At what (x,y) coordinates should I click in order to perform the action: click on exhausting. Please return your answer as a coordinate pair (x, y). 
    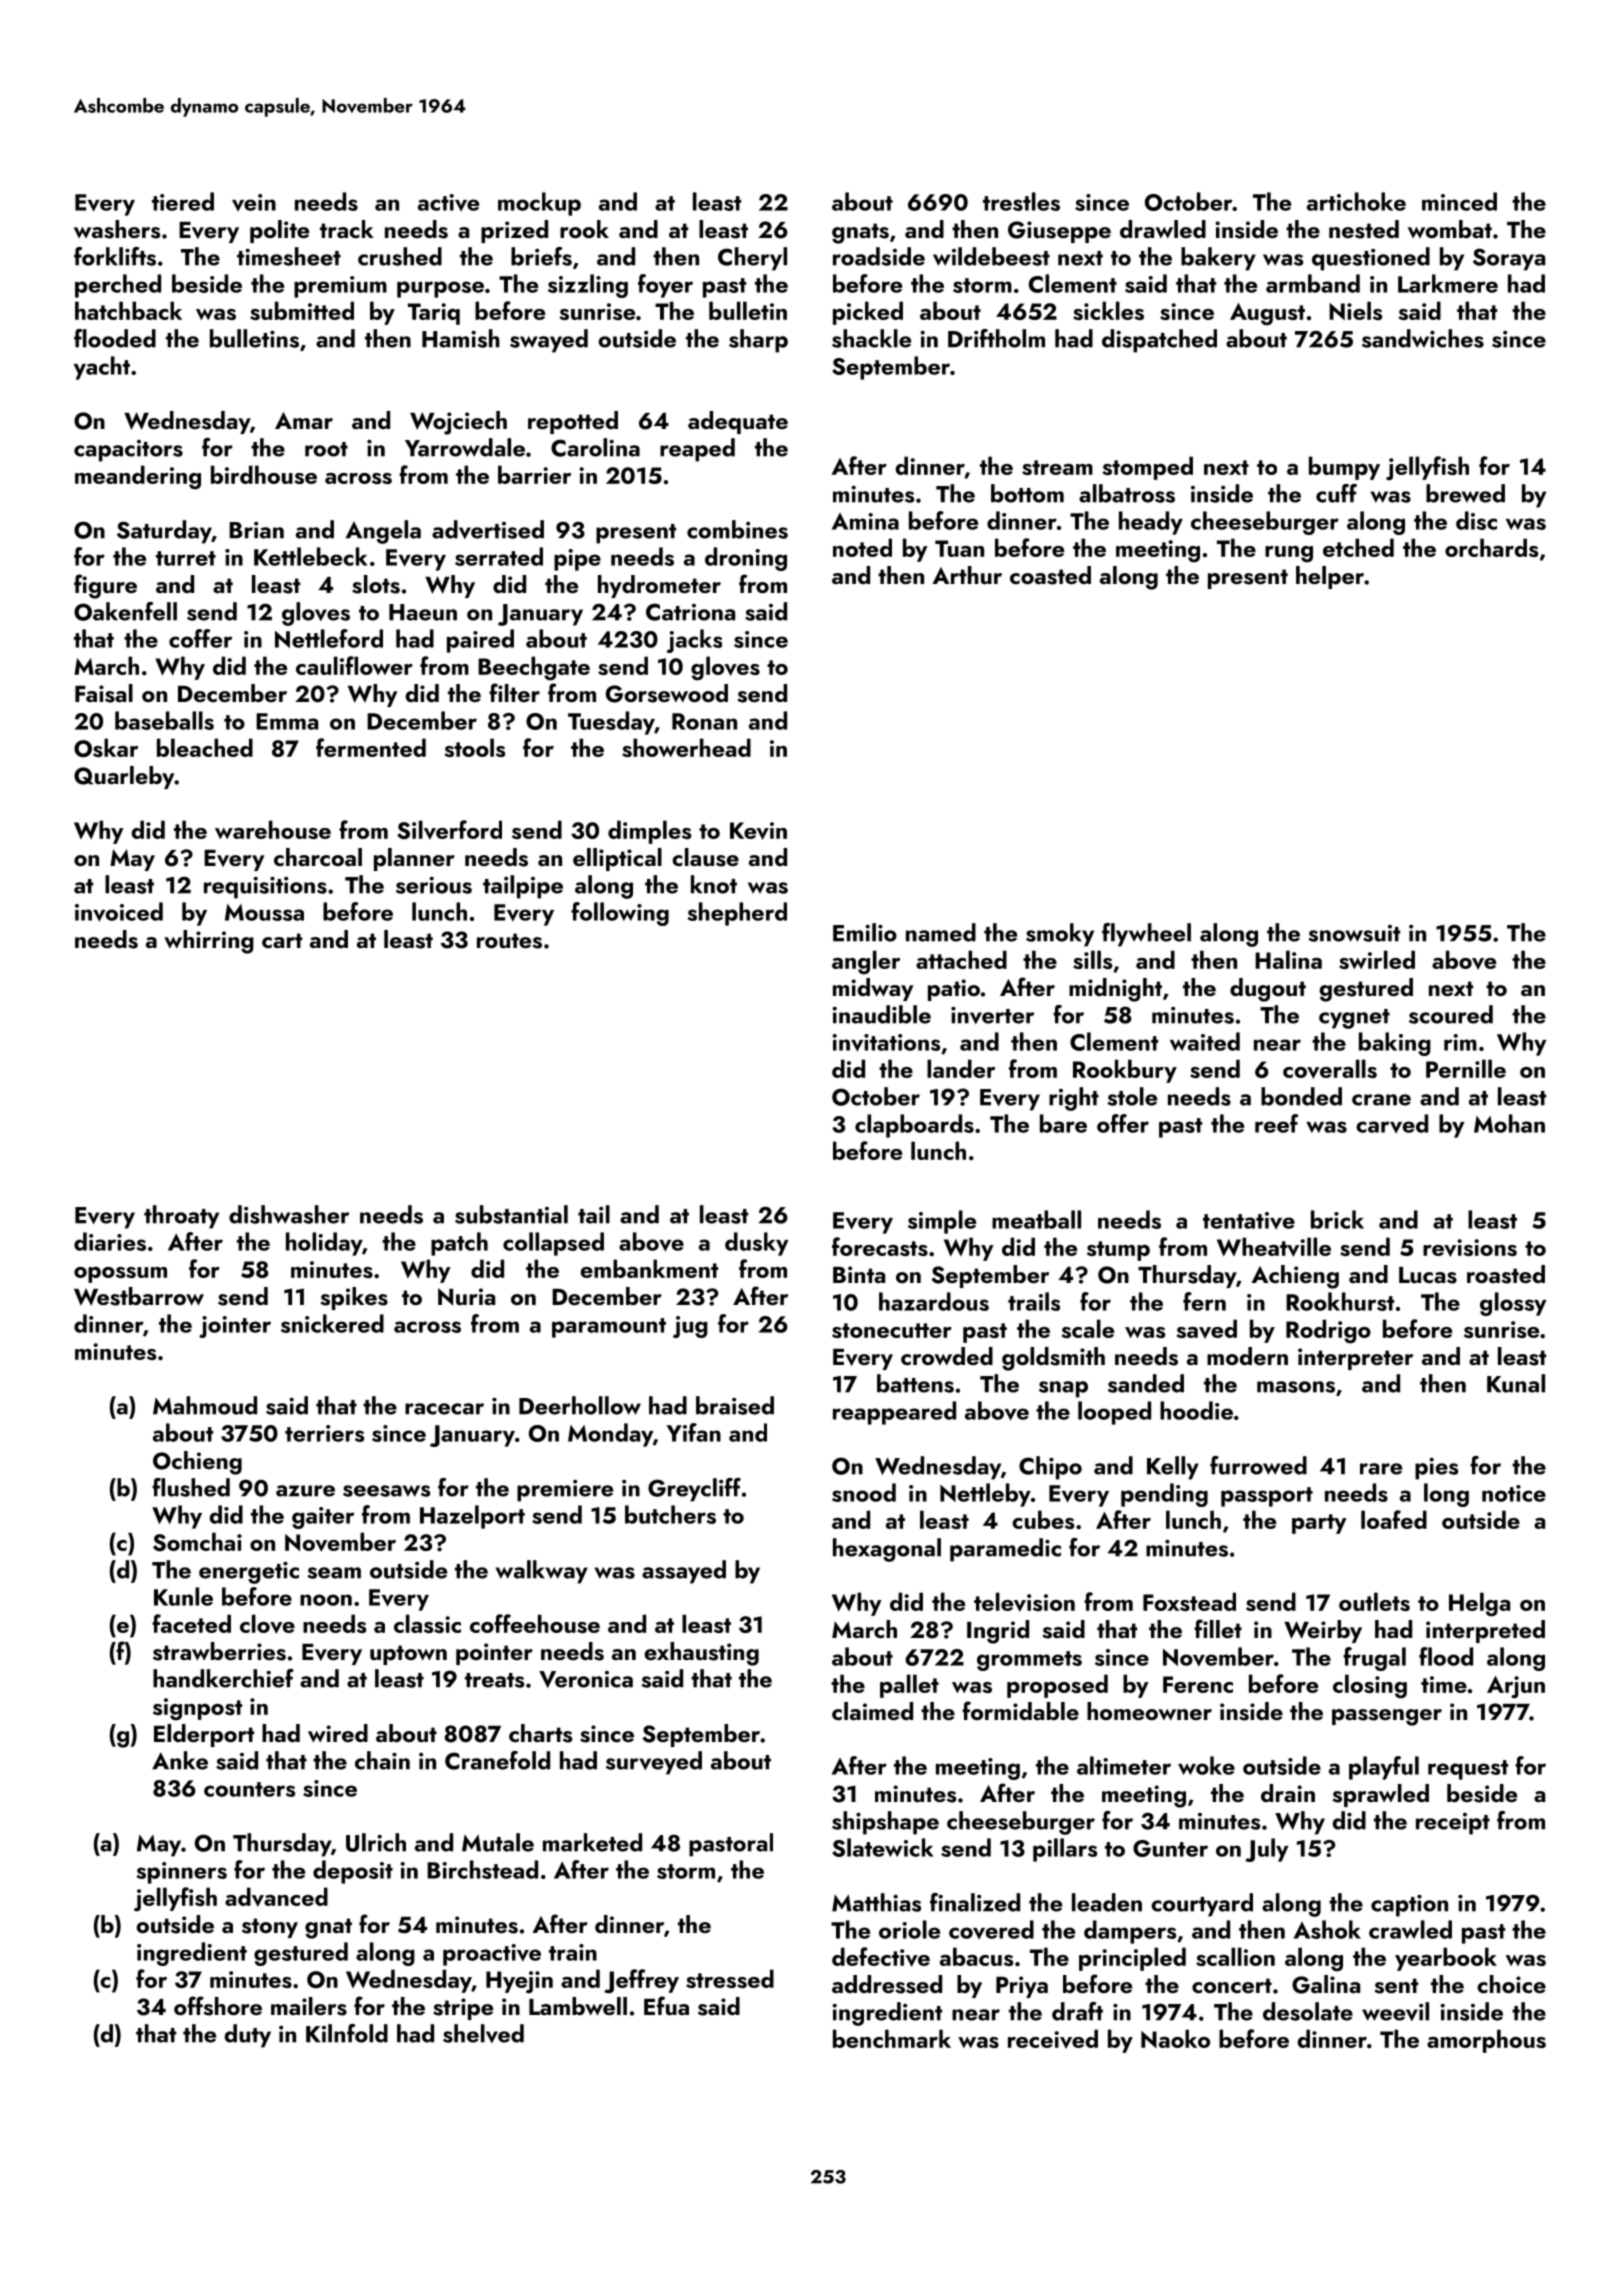
    Looking at the image, I should click on (701, 1654).
